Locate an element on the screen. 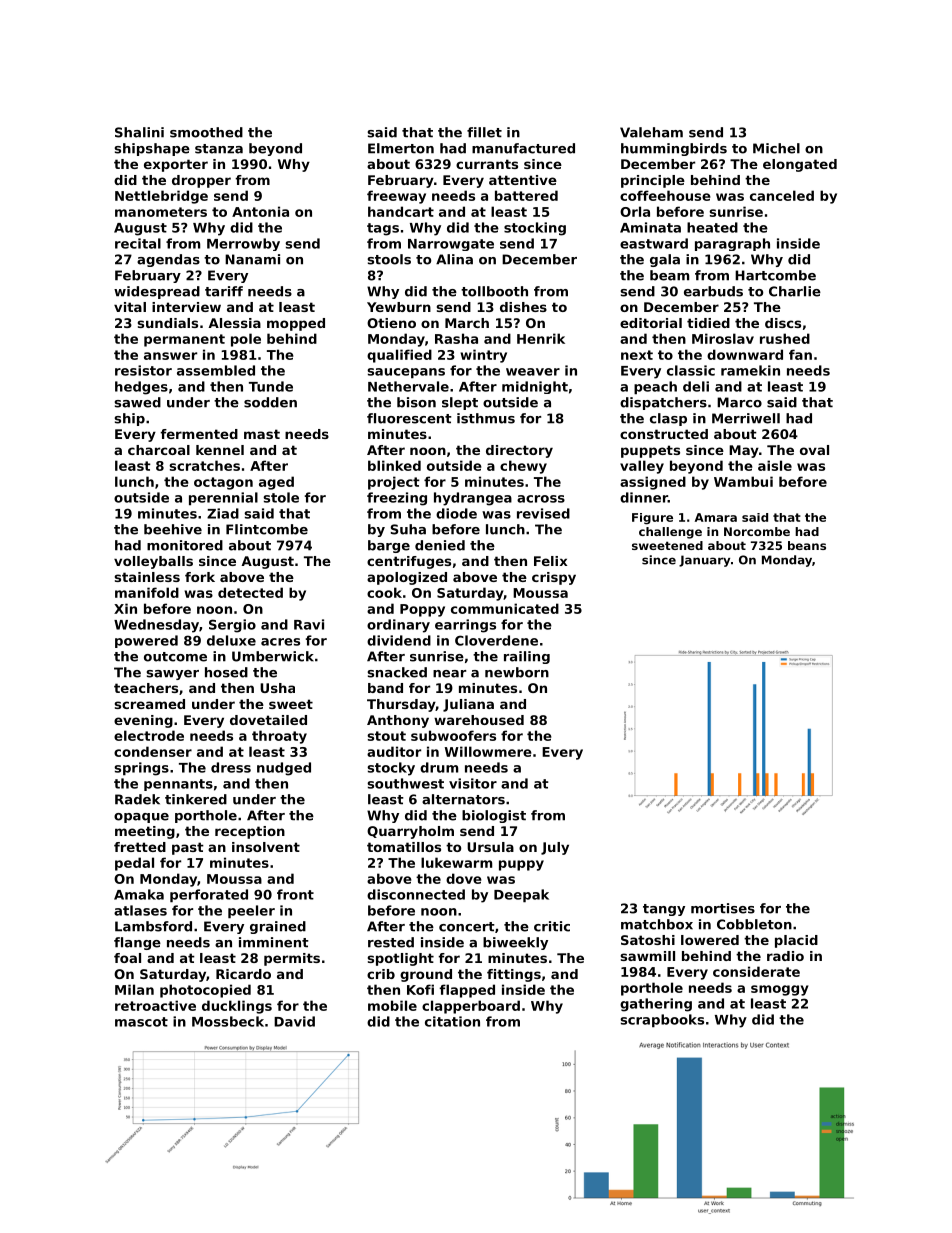  flange is located at coordinates (137, 943).
